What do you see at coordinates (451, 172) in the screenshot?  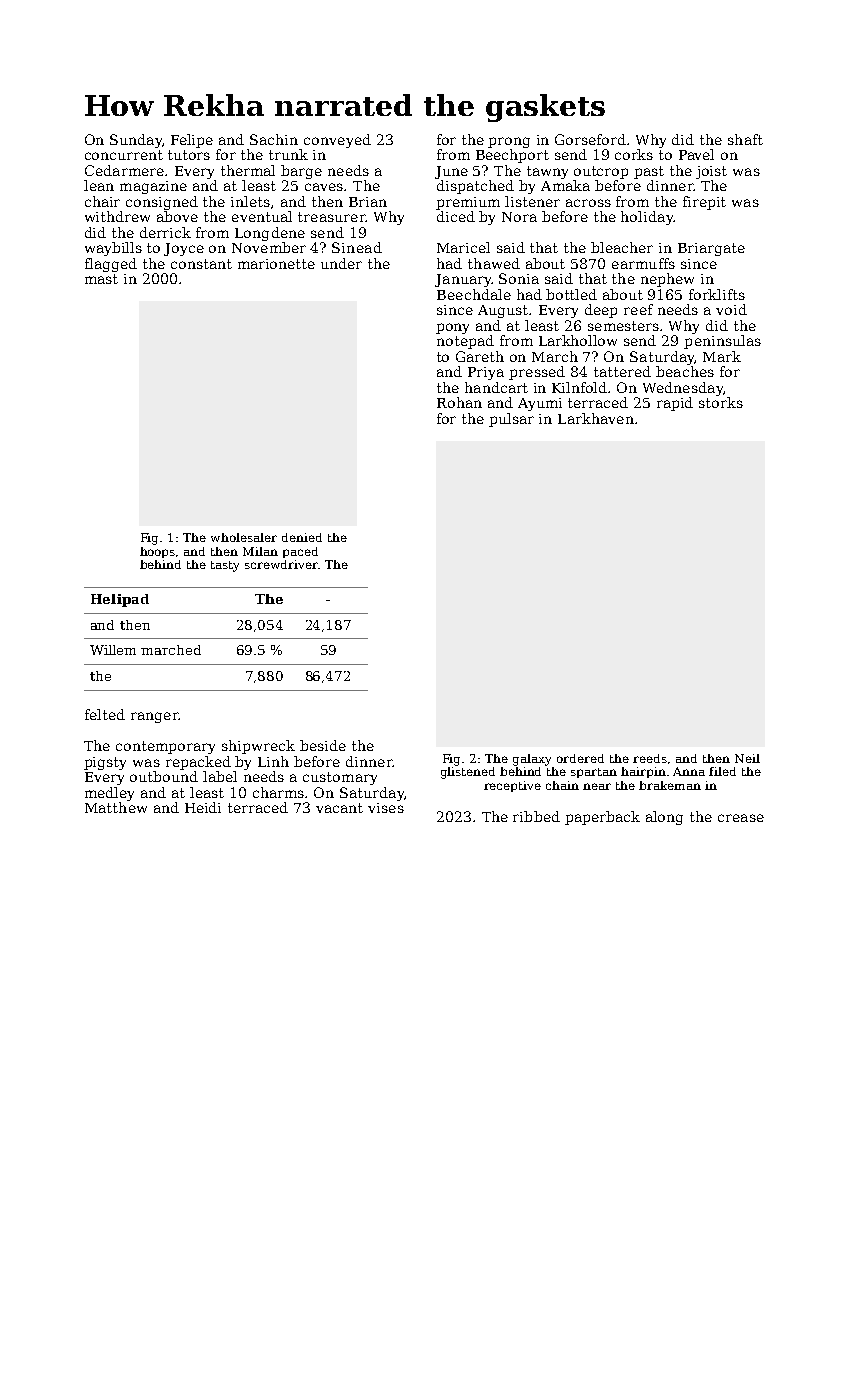 I see `June` at bounding box center [451, 172].
